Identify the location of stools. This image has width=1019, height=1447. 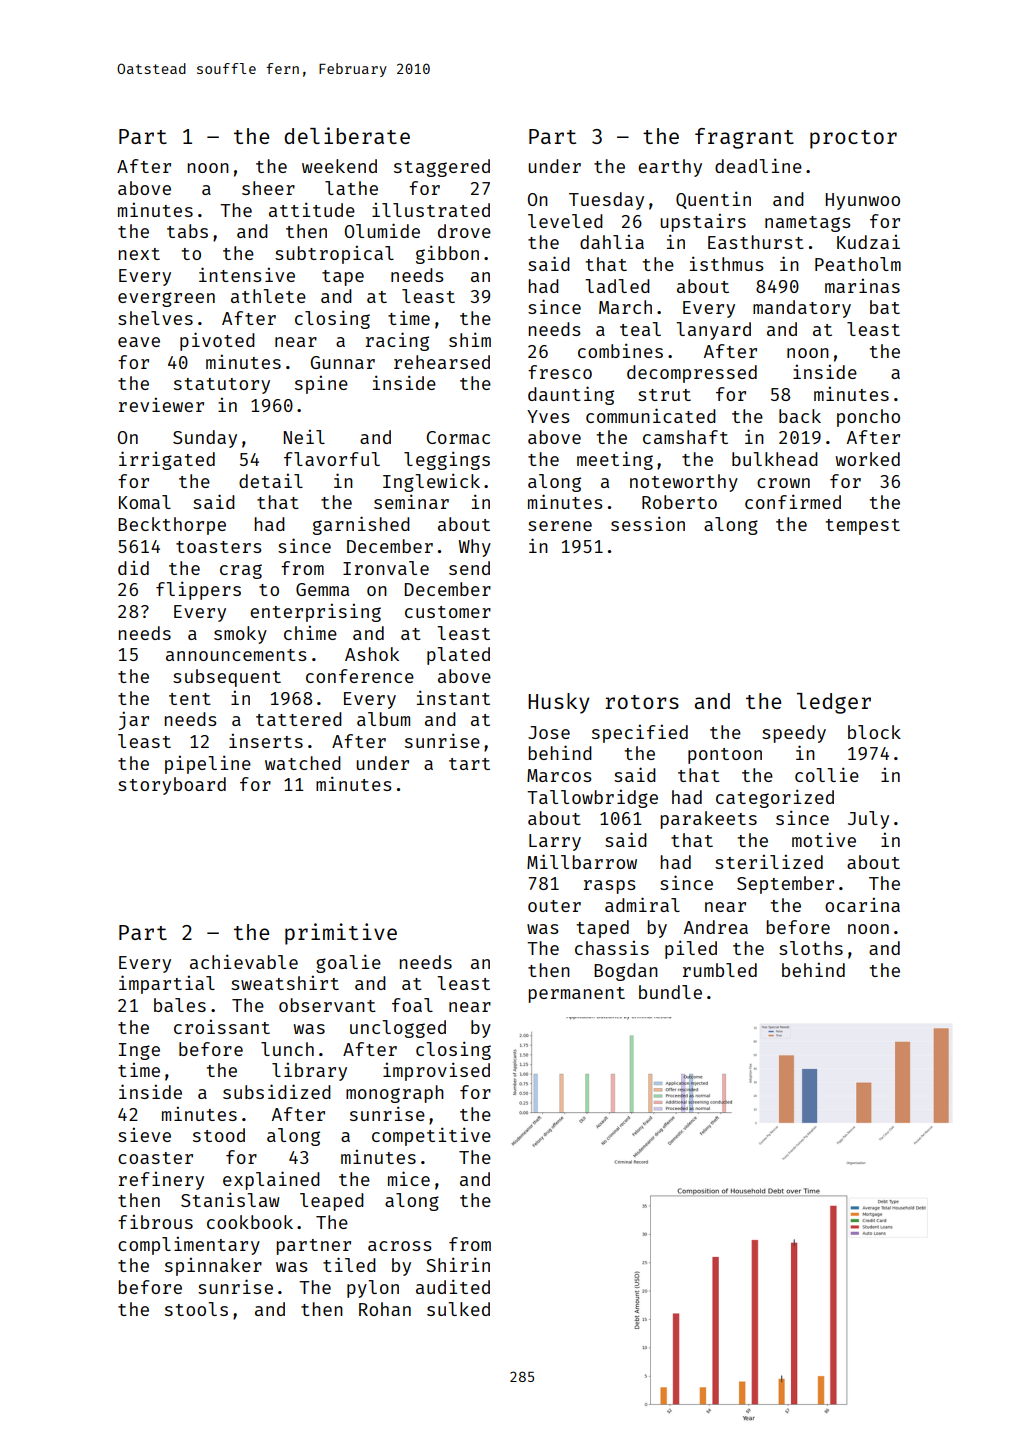
(196, 1309).
